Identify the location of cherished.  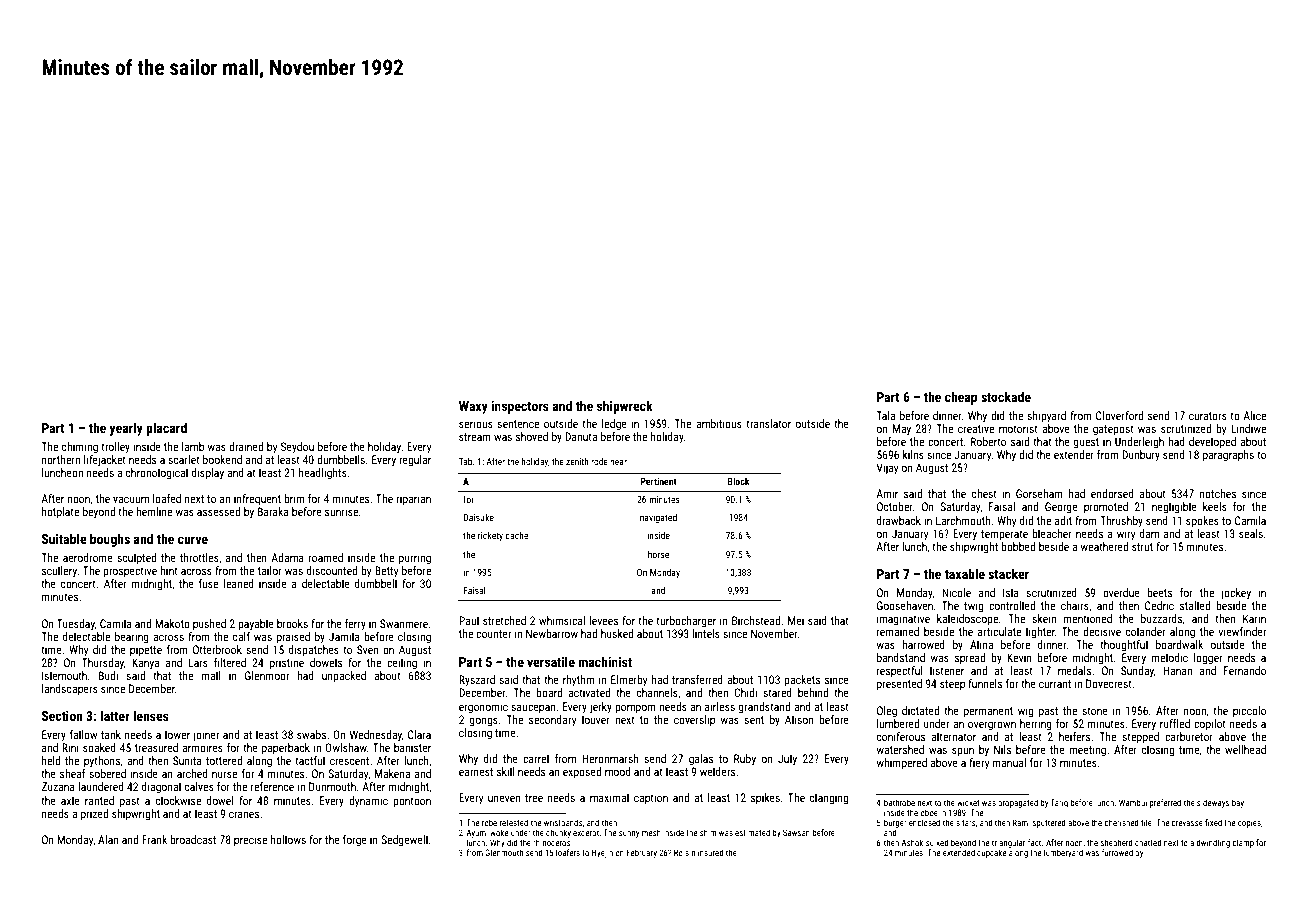
(1121, 822).
